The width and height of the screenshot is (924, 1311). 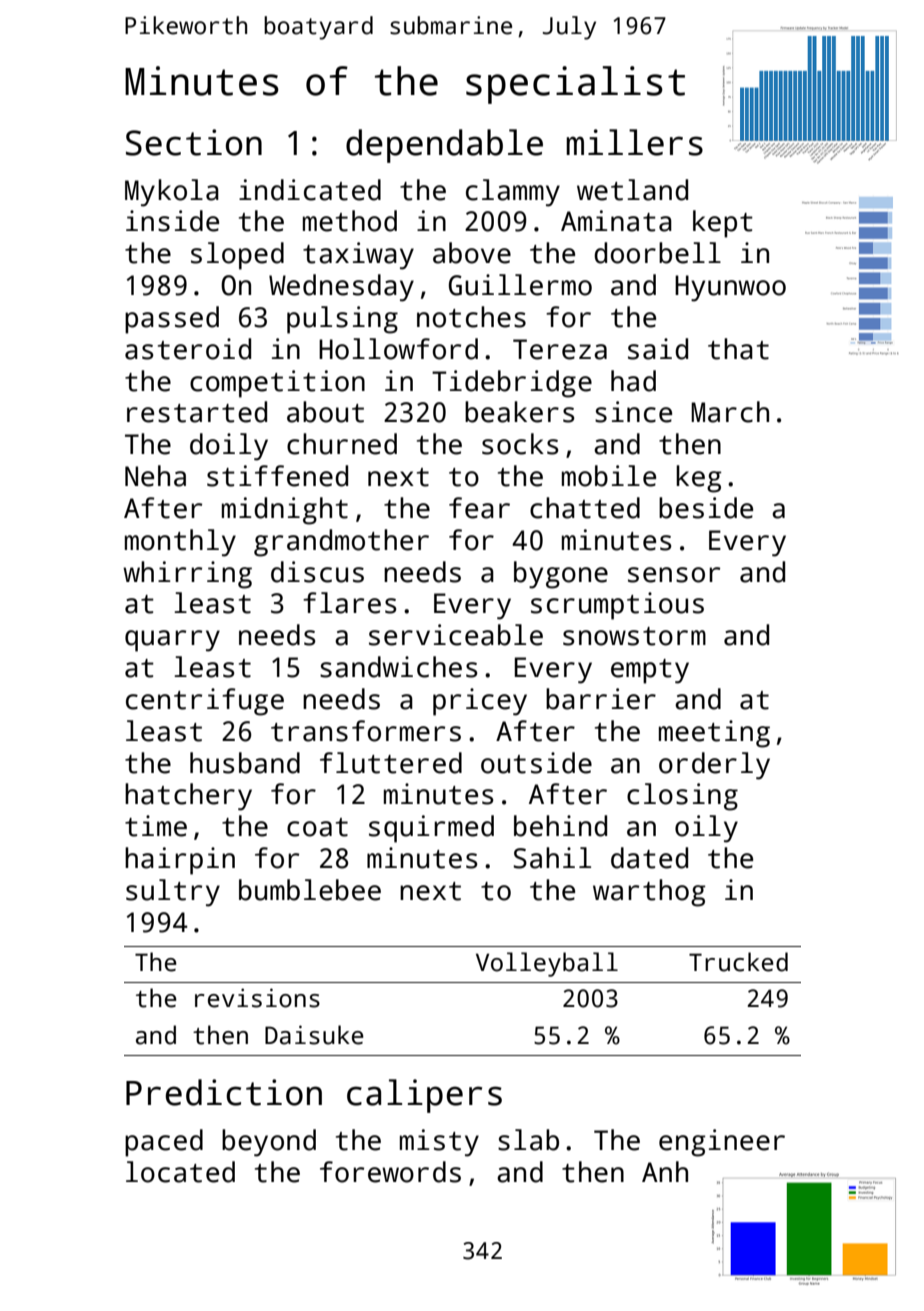 I want to click on that, so click(x=738, y=349).
